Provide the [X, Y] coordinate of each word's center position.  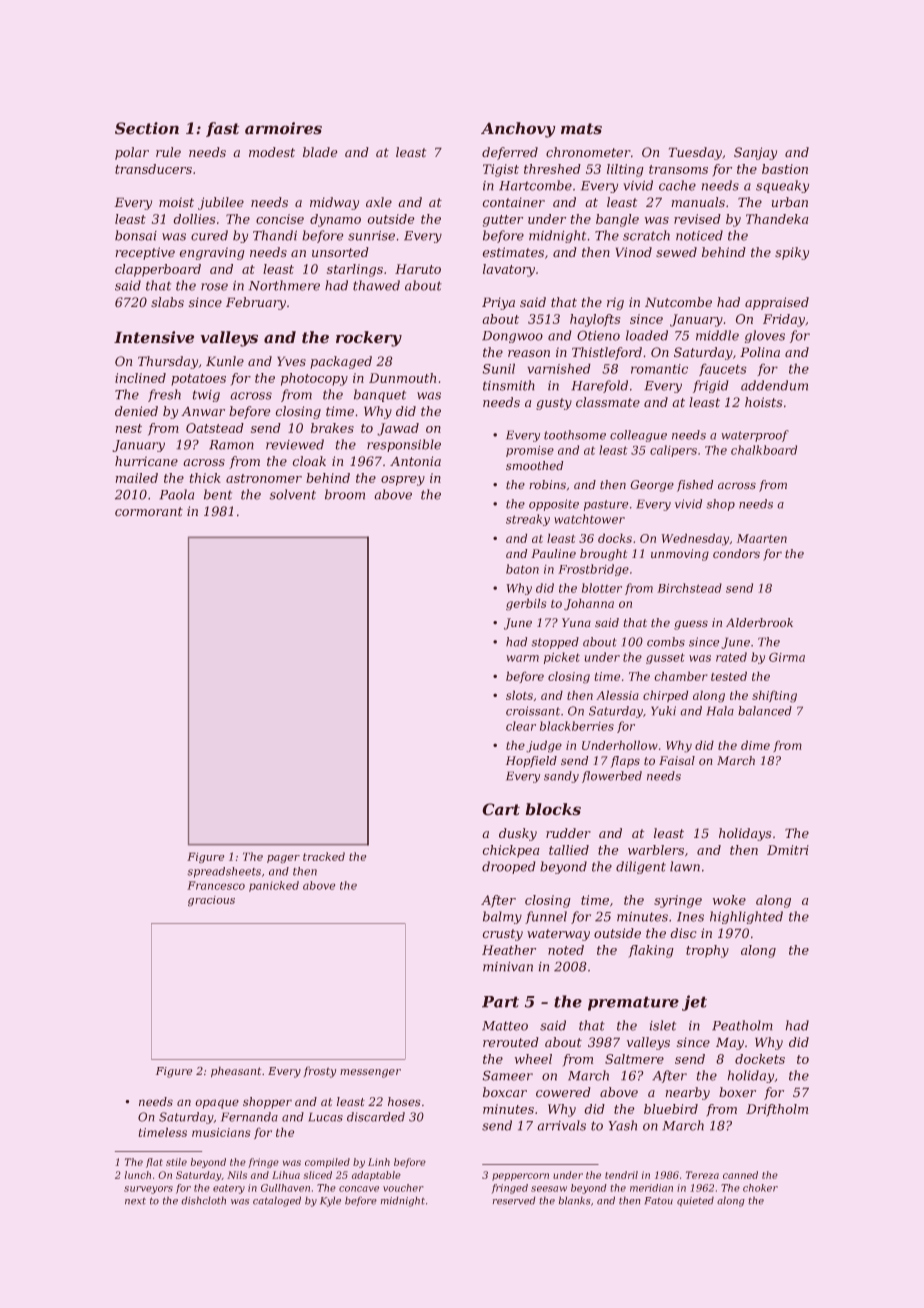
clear [521, 726]
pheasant [236, 1072]
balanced [765, 711]
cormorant [149, 511]
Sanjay [755, 153]
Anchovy [518, 130]
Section [147, 128]
